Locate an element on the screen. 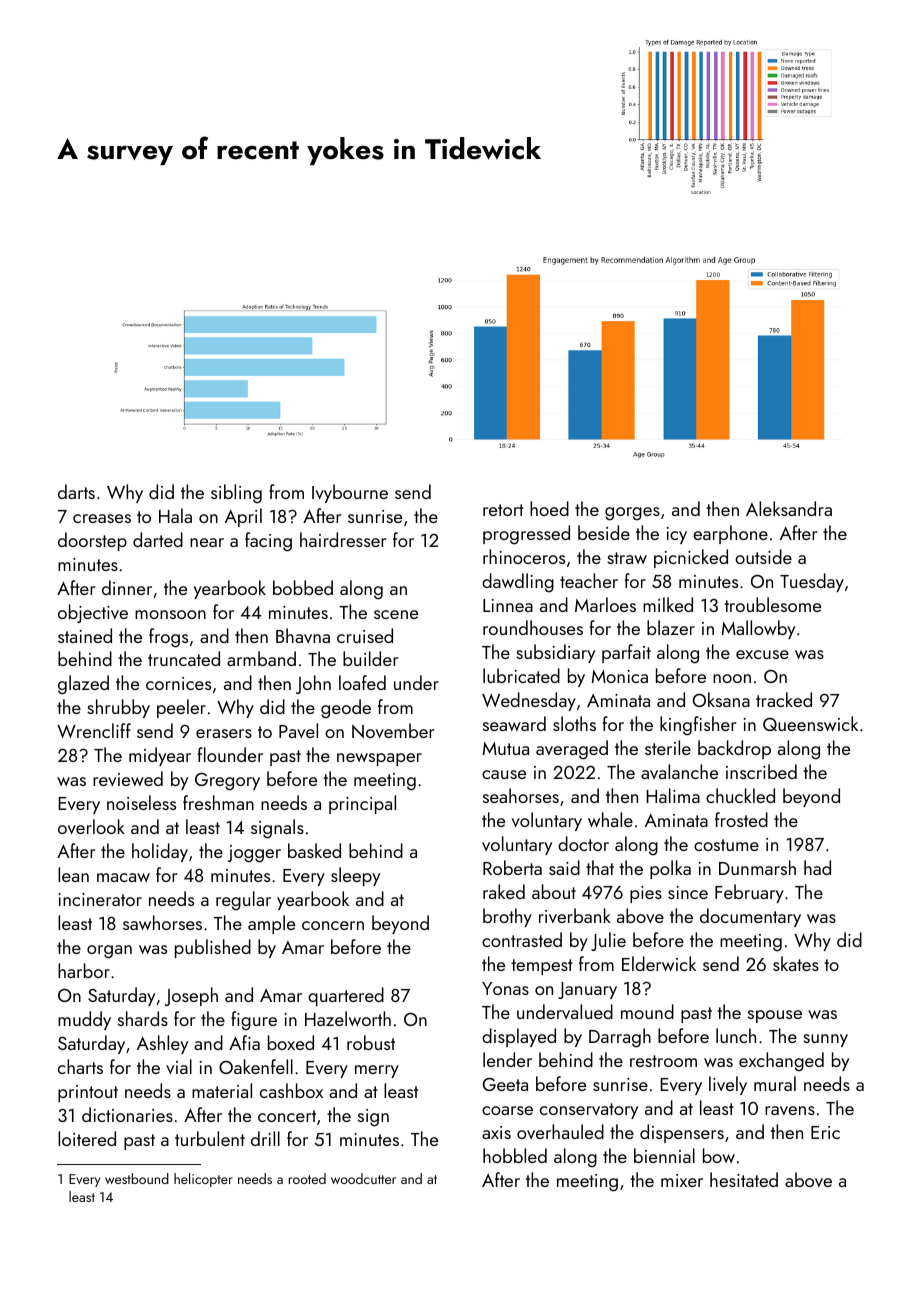 The height and width of the screenshot is (1311, 924). noiseless is located at coordinates (141, 802).
